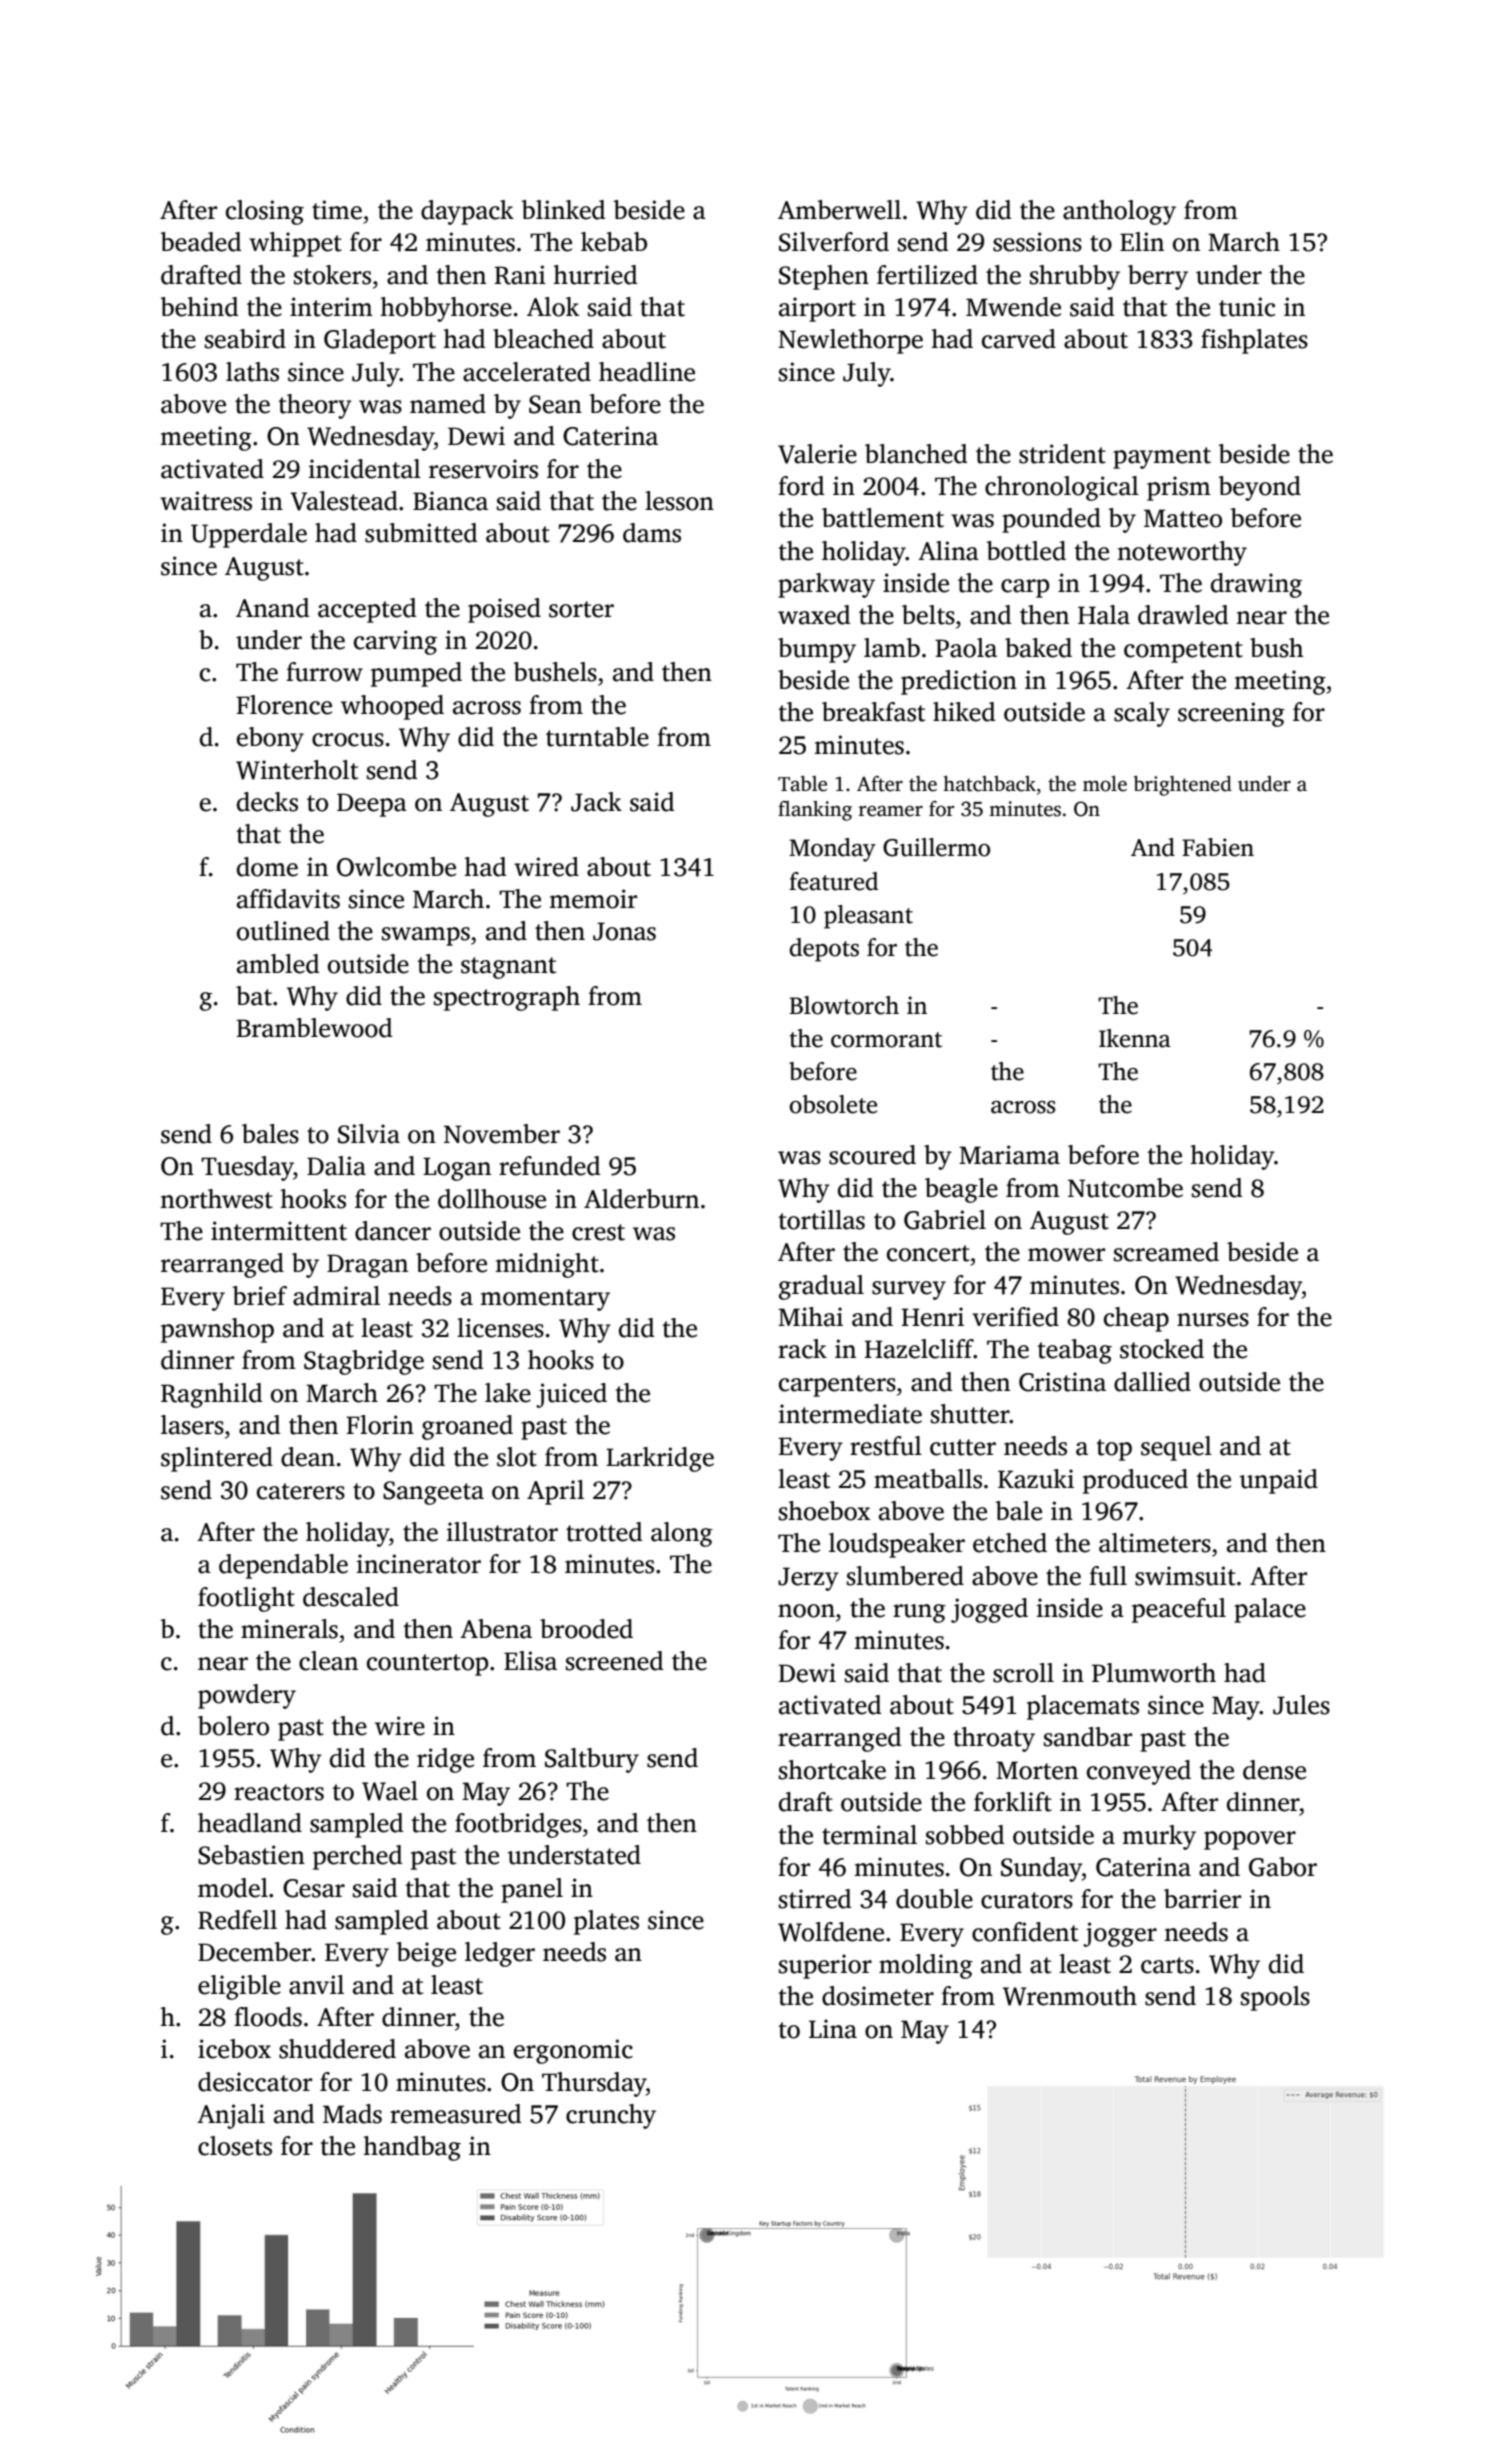  Describe the element at coordinates (500, 1954) in the page. I see `ledger` at that location.
